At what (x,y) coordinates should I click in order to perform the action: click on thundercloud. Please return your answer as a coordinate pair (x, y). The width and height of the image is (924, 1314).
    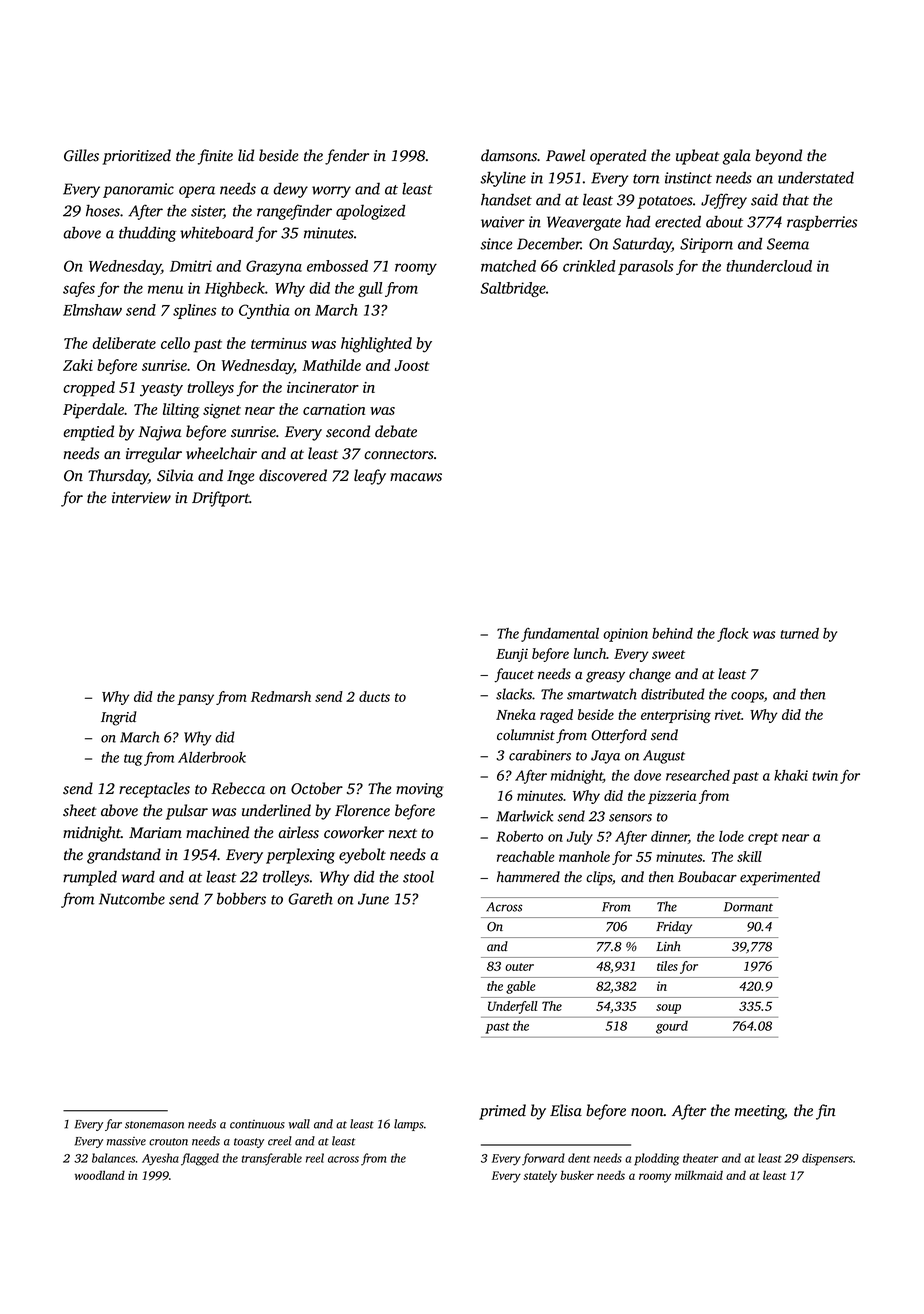
    Looking at the image, I should click on (769, 266).
